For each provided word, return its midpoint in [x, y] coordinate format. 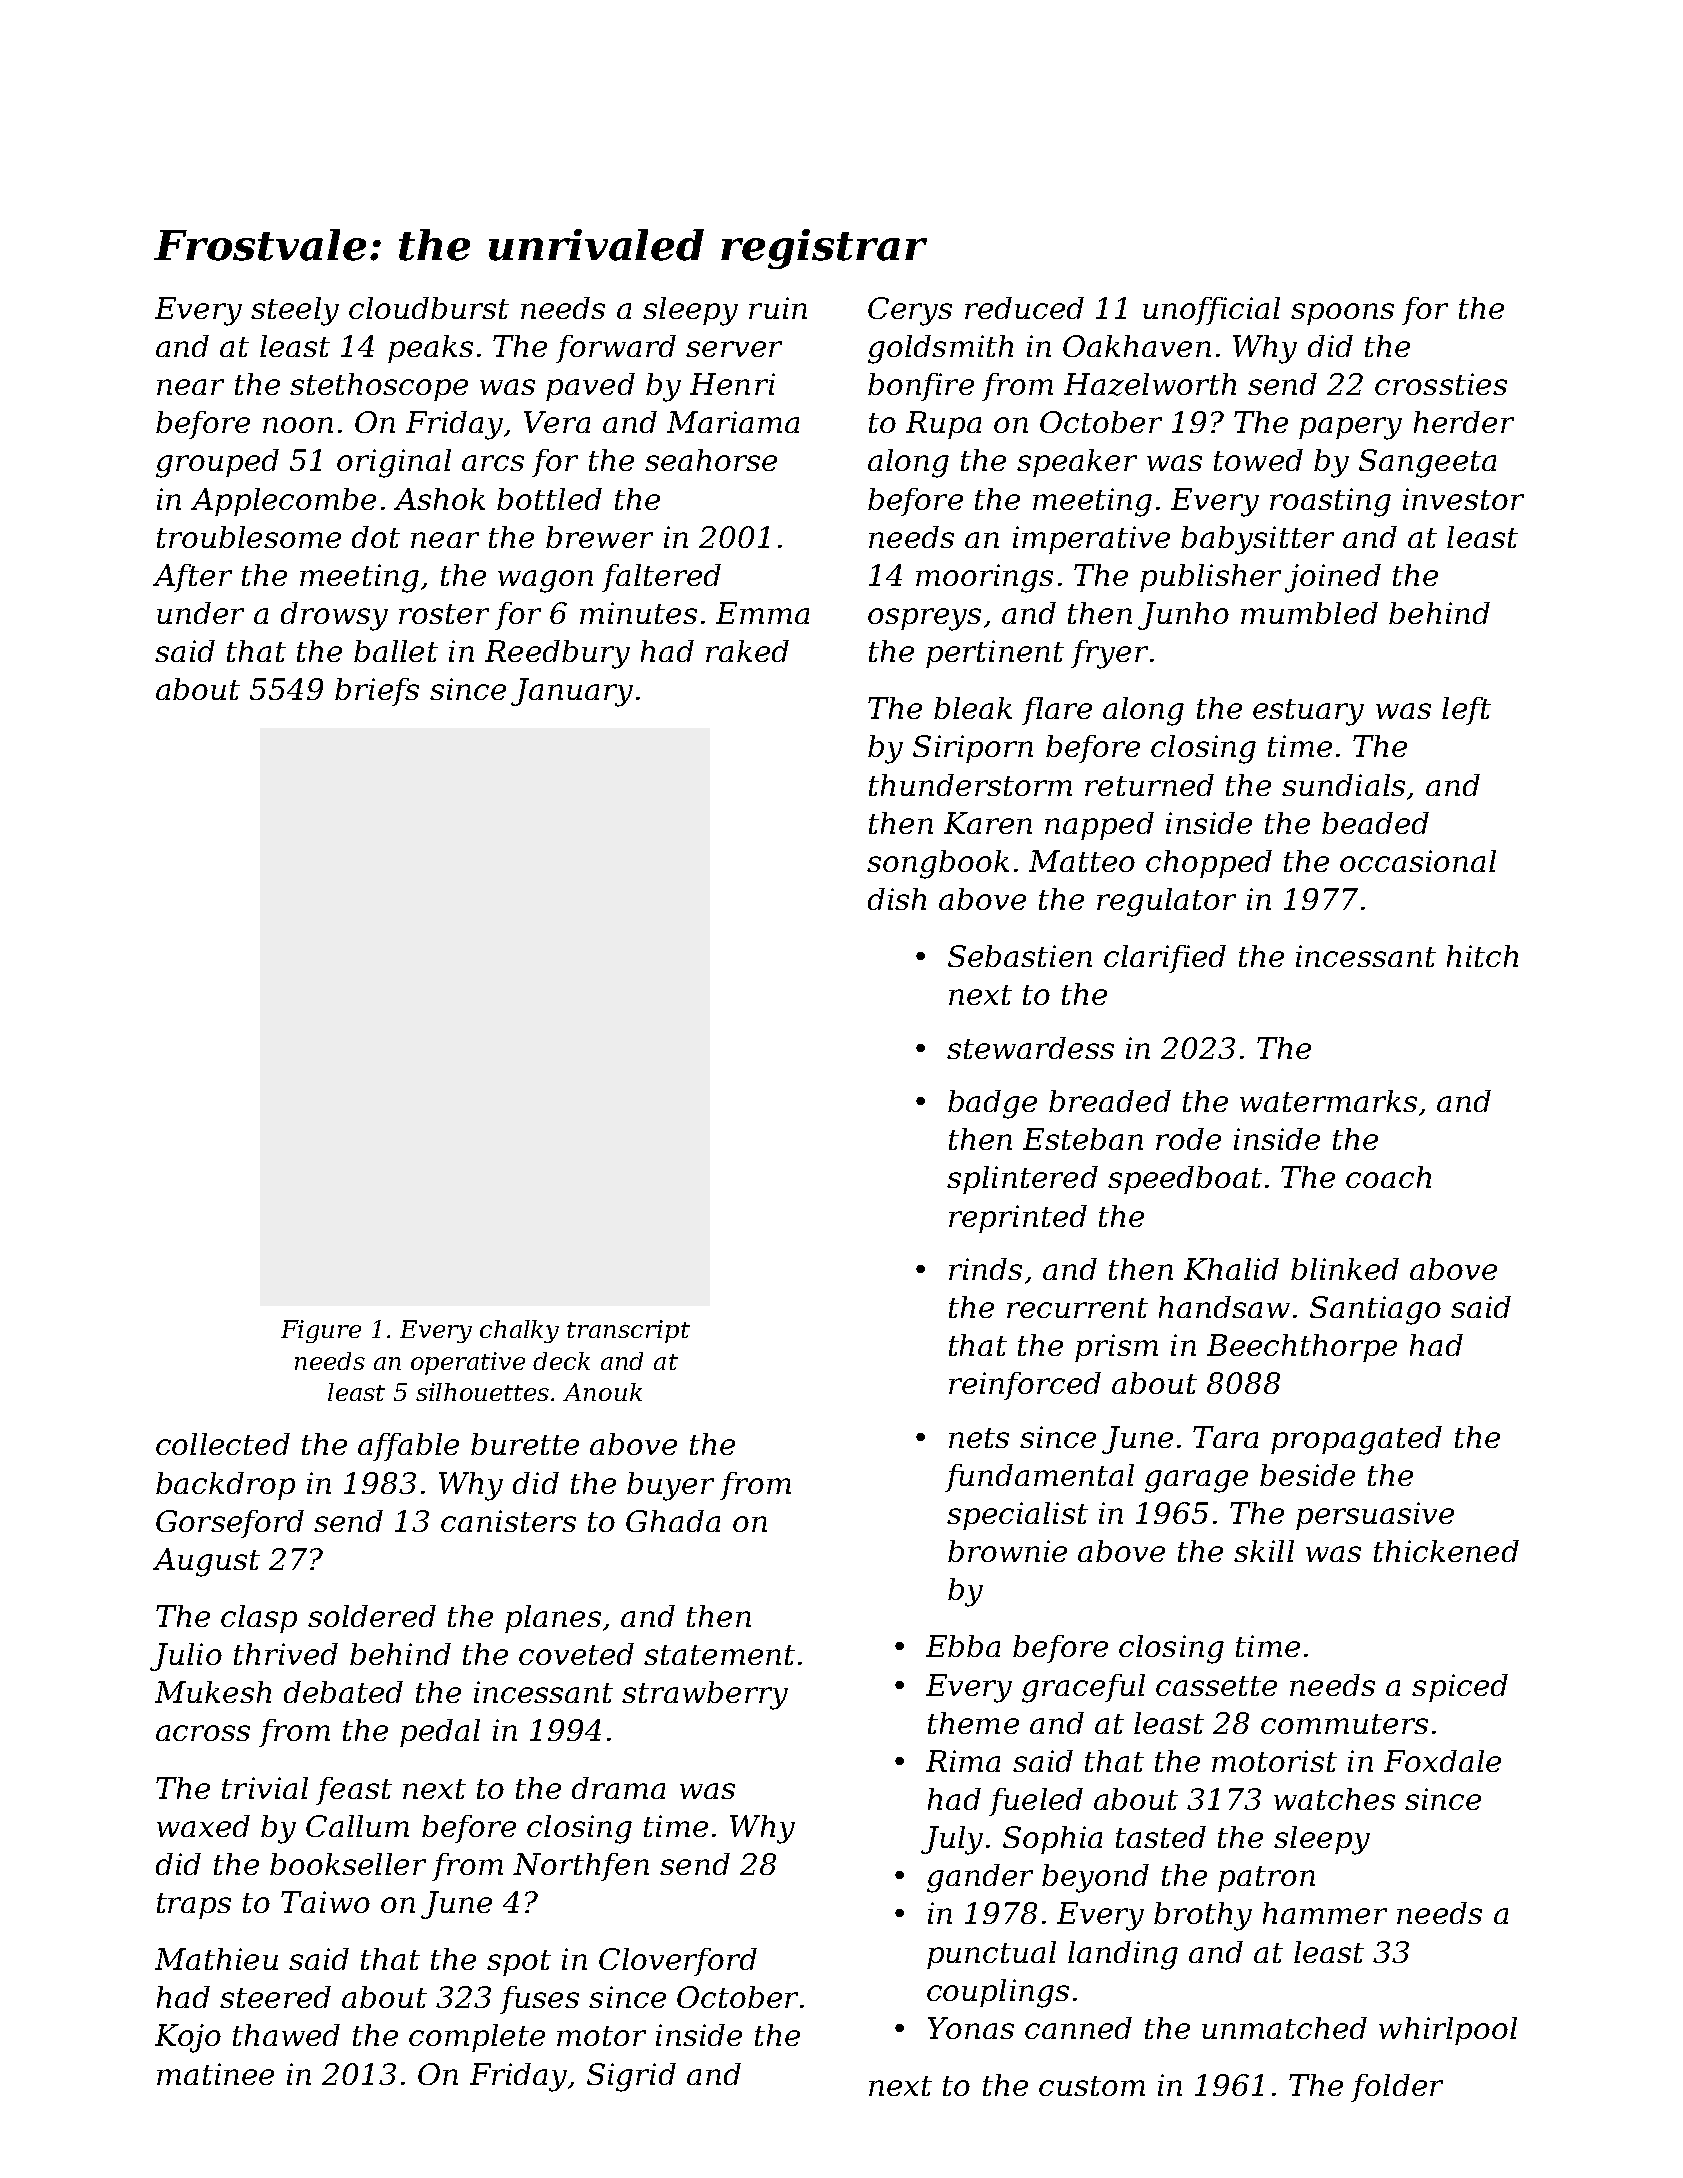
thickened [1446, 1551]
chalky [519, 1331]
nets [979, 1438]
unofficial [1211, 311]
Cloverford [678, 1962]
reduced [1024, 308]
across [203, 1733]
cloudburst [429, 308]
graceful [1083, 1688]
